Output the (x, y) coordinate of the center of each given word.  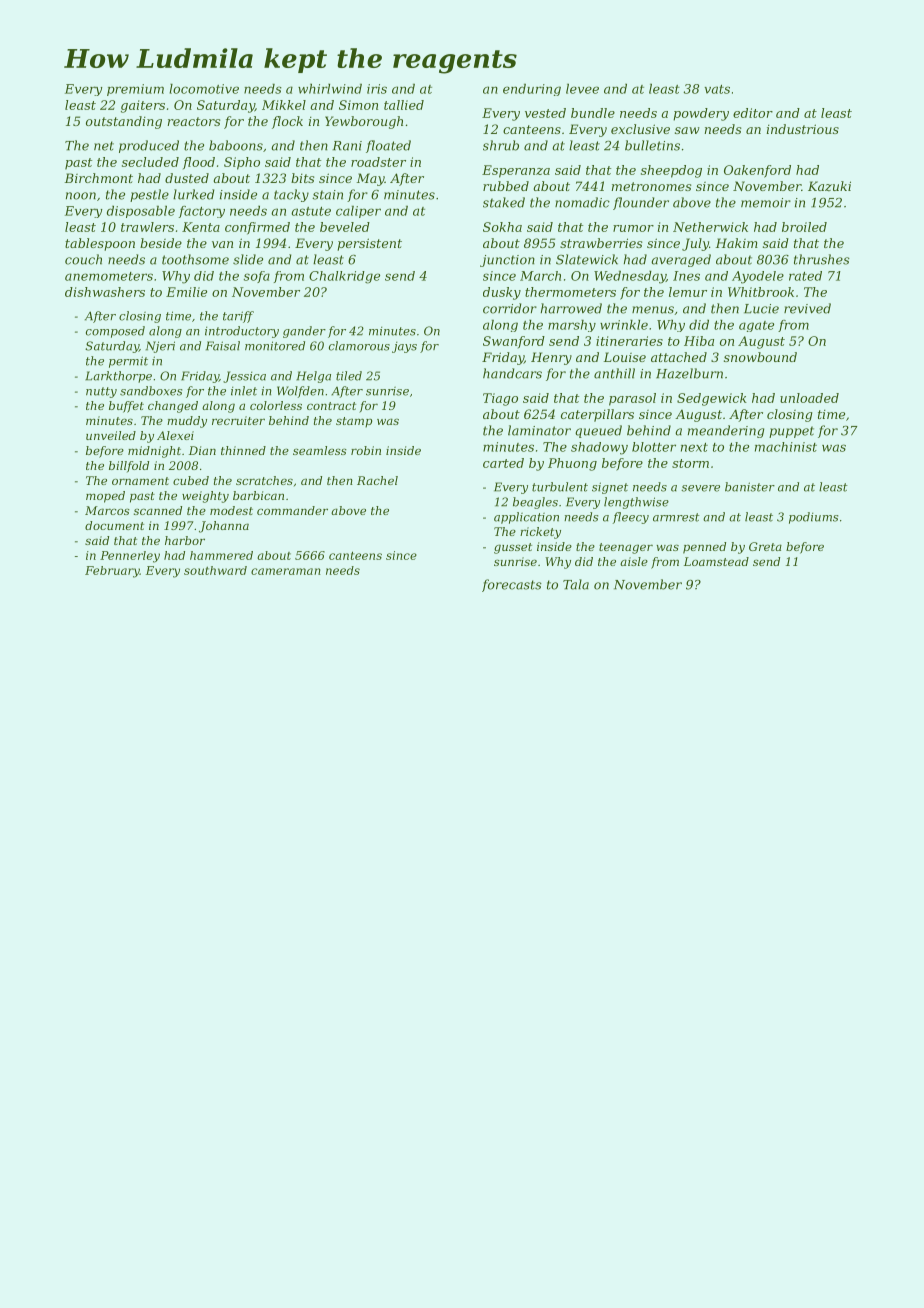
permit (128, 362)
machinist (786, 447)
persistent (369, 244)
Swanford (514, 342)
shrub (501, 145)
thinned (243, 450)
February (112, 572)
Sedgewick (712, 399)
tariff (238, 317)
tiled (349, 376)
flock (287, 122)
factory (202, 212)
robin (366, 450)
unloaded (809, 398)
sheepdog (671, 171)
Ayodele (758, 277)
